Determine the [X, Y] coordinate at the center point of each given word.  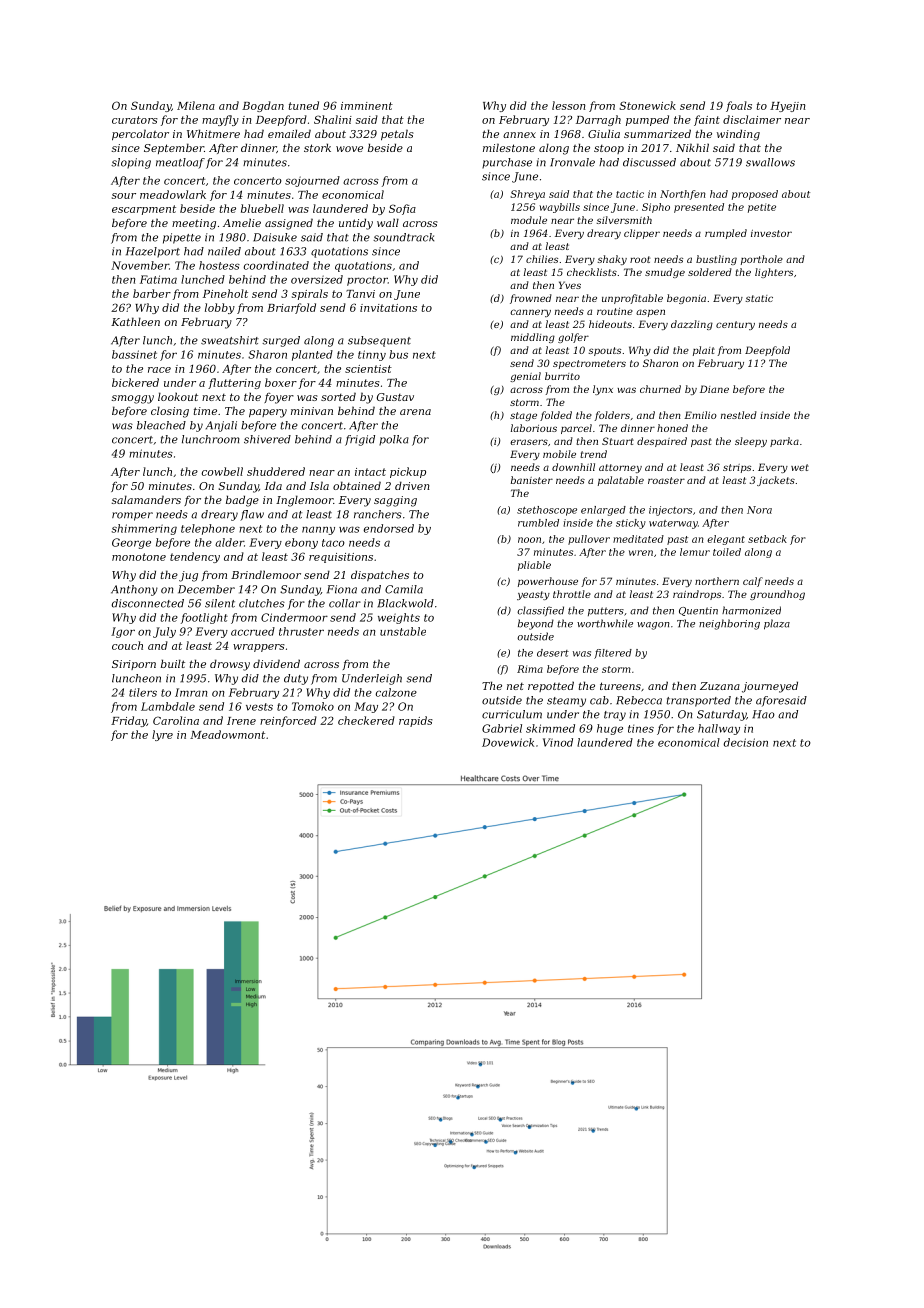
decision [745, 742]
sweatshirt [230, 340]
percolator [140, 135]
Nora [759, 510]
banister [532, 480]
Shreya [527, 195]
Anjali [221, 426]
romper [132, 516]
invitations [388, 308]
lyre [162, 735]
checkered [366, 720]
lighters [774, 273]
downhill [573, 467]
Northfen [682, 195]
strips [737, 468]
